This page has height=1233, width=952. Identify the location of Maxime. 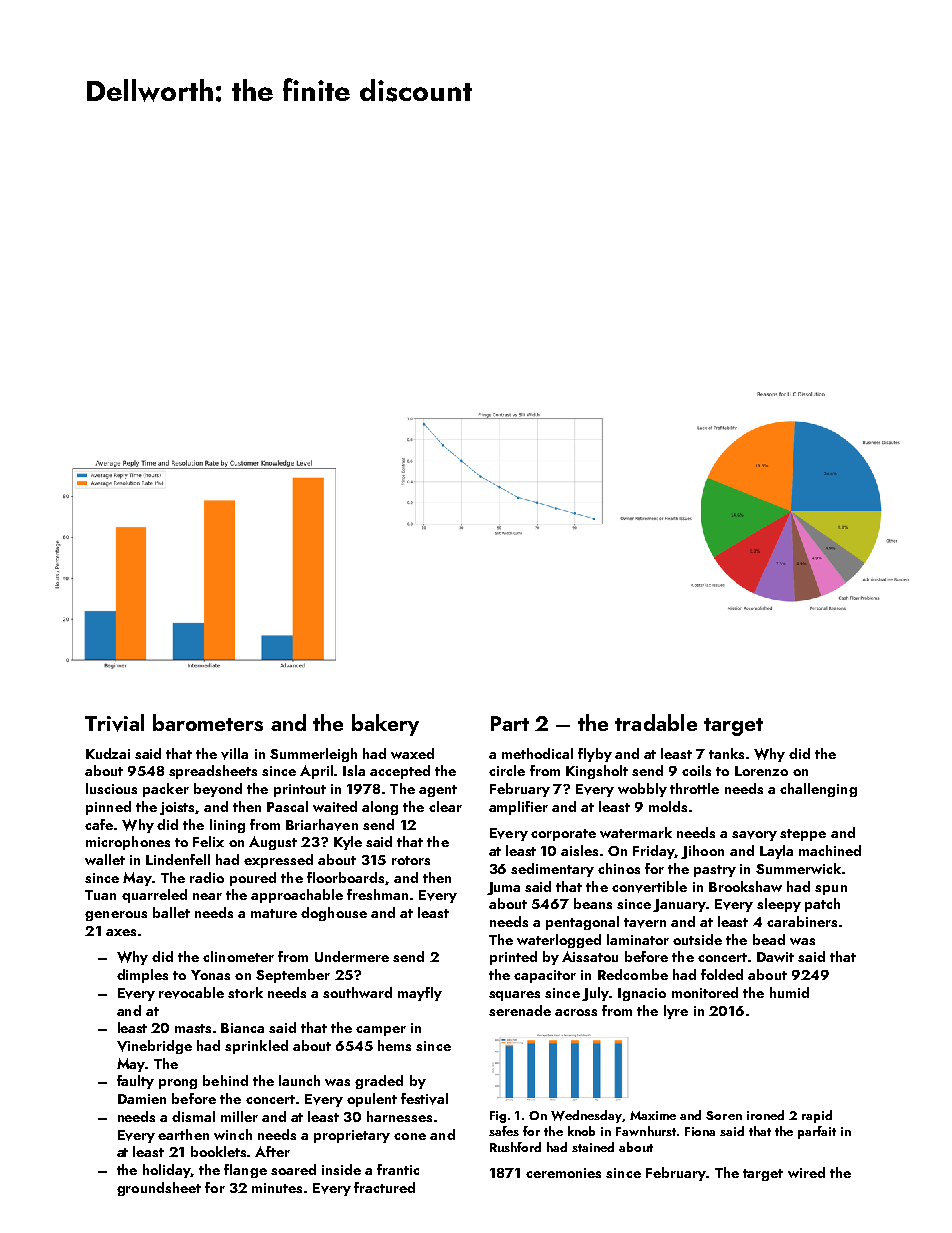
(653, 1115).
